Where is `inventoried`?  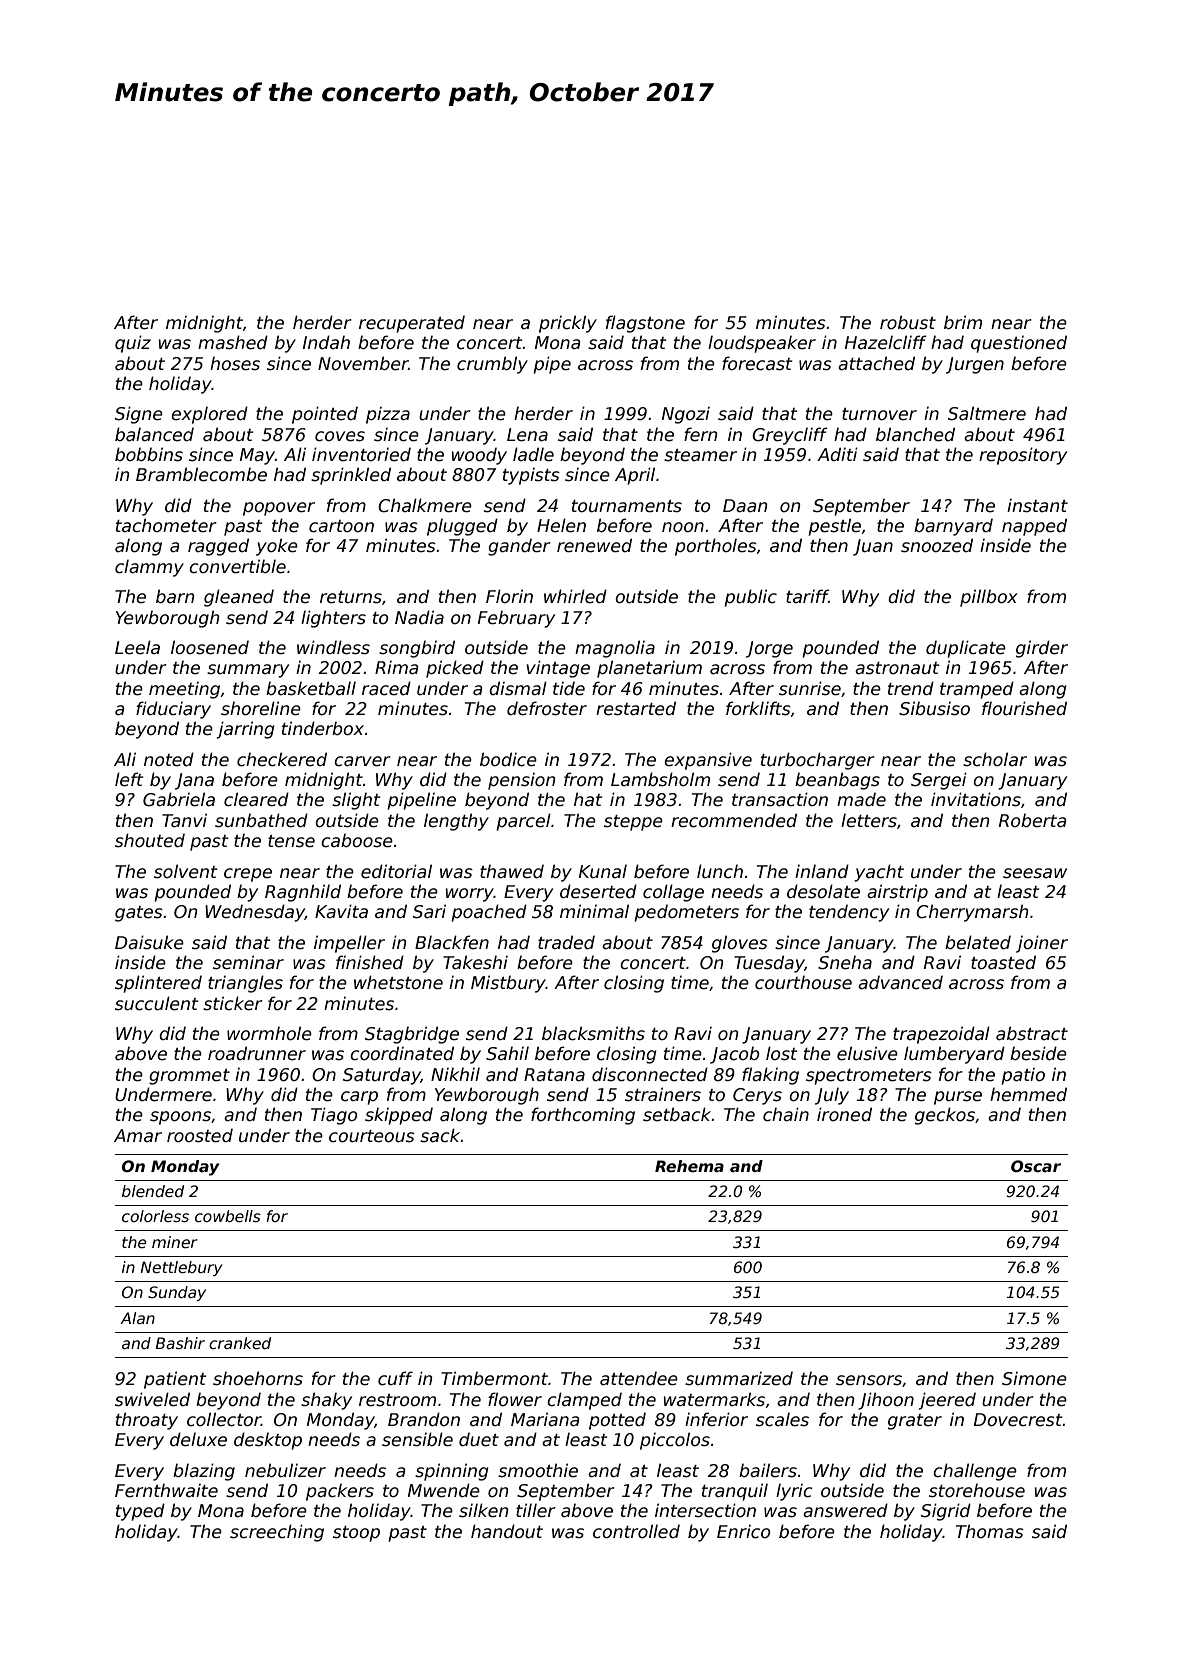 inventoried is located at coordinates (361, 454).
